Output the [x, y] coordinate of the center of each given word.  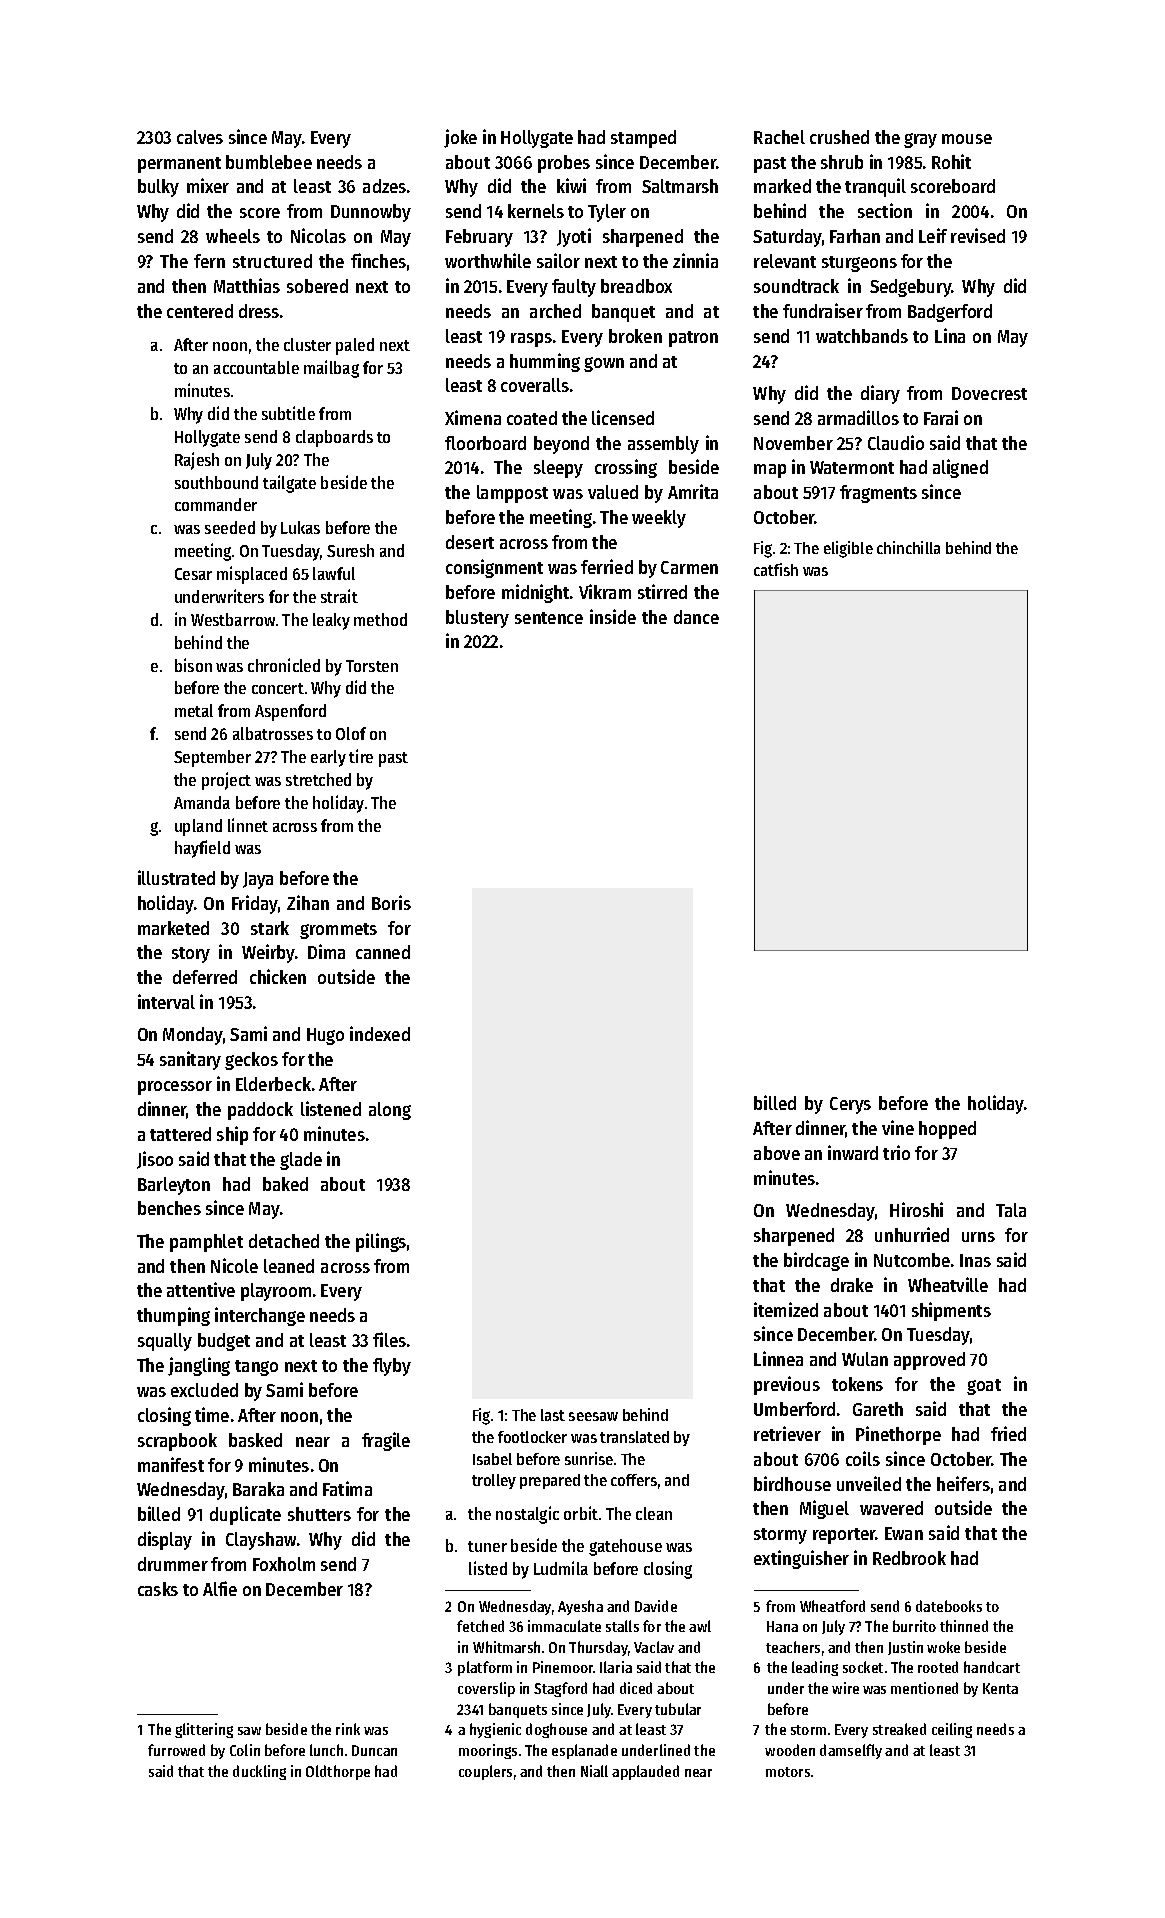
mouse [967, 139]
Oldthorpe [338, 1772]
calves [200, 137]
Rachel [779, 137]
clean [654, 1513]
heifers [963, 1483]
